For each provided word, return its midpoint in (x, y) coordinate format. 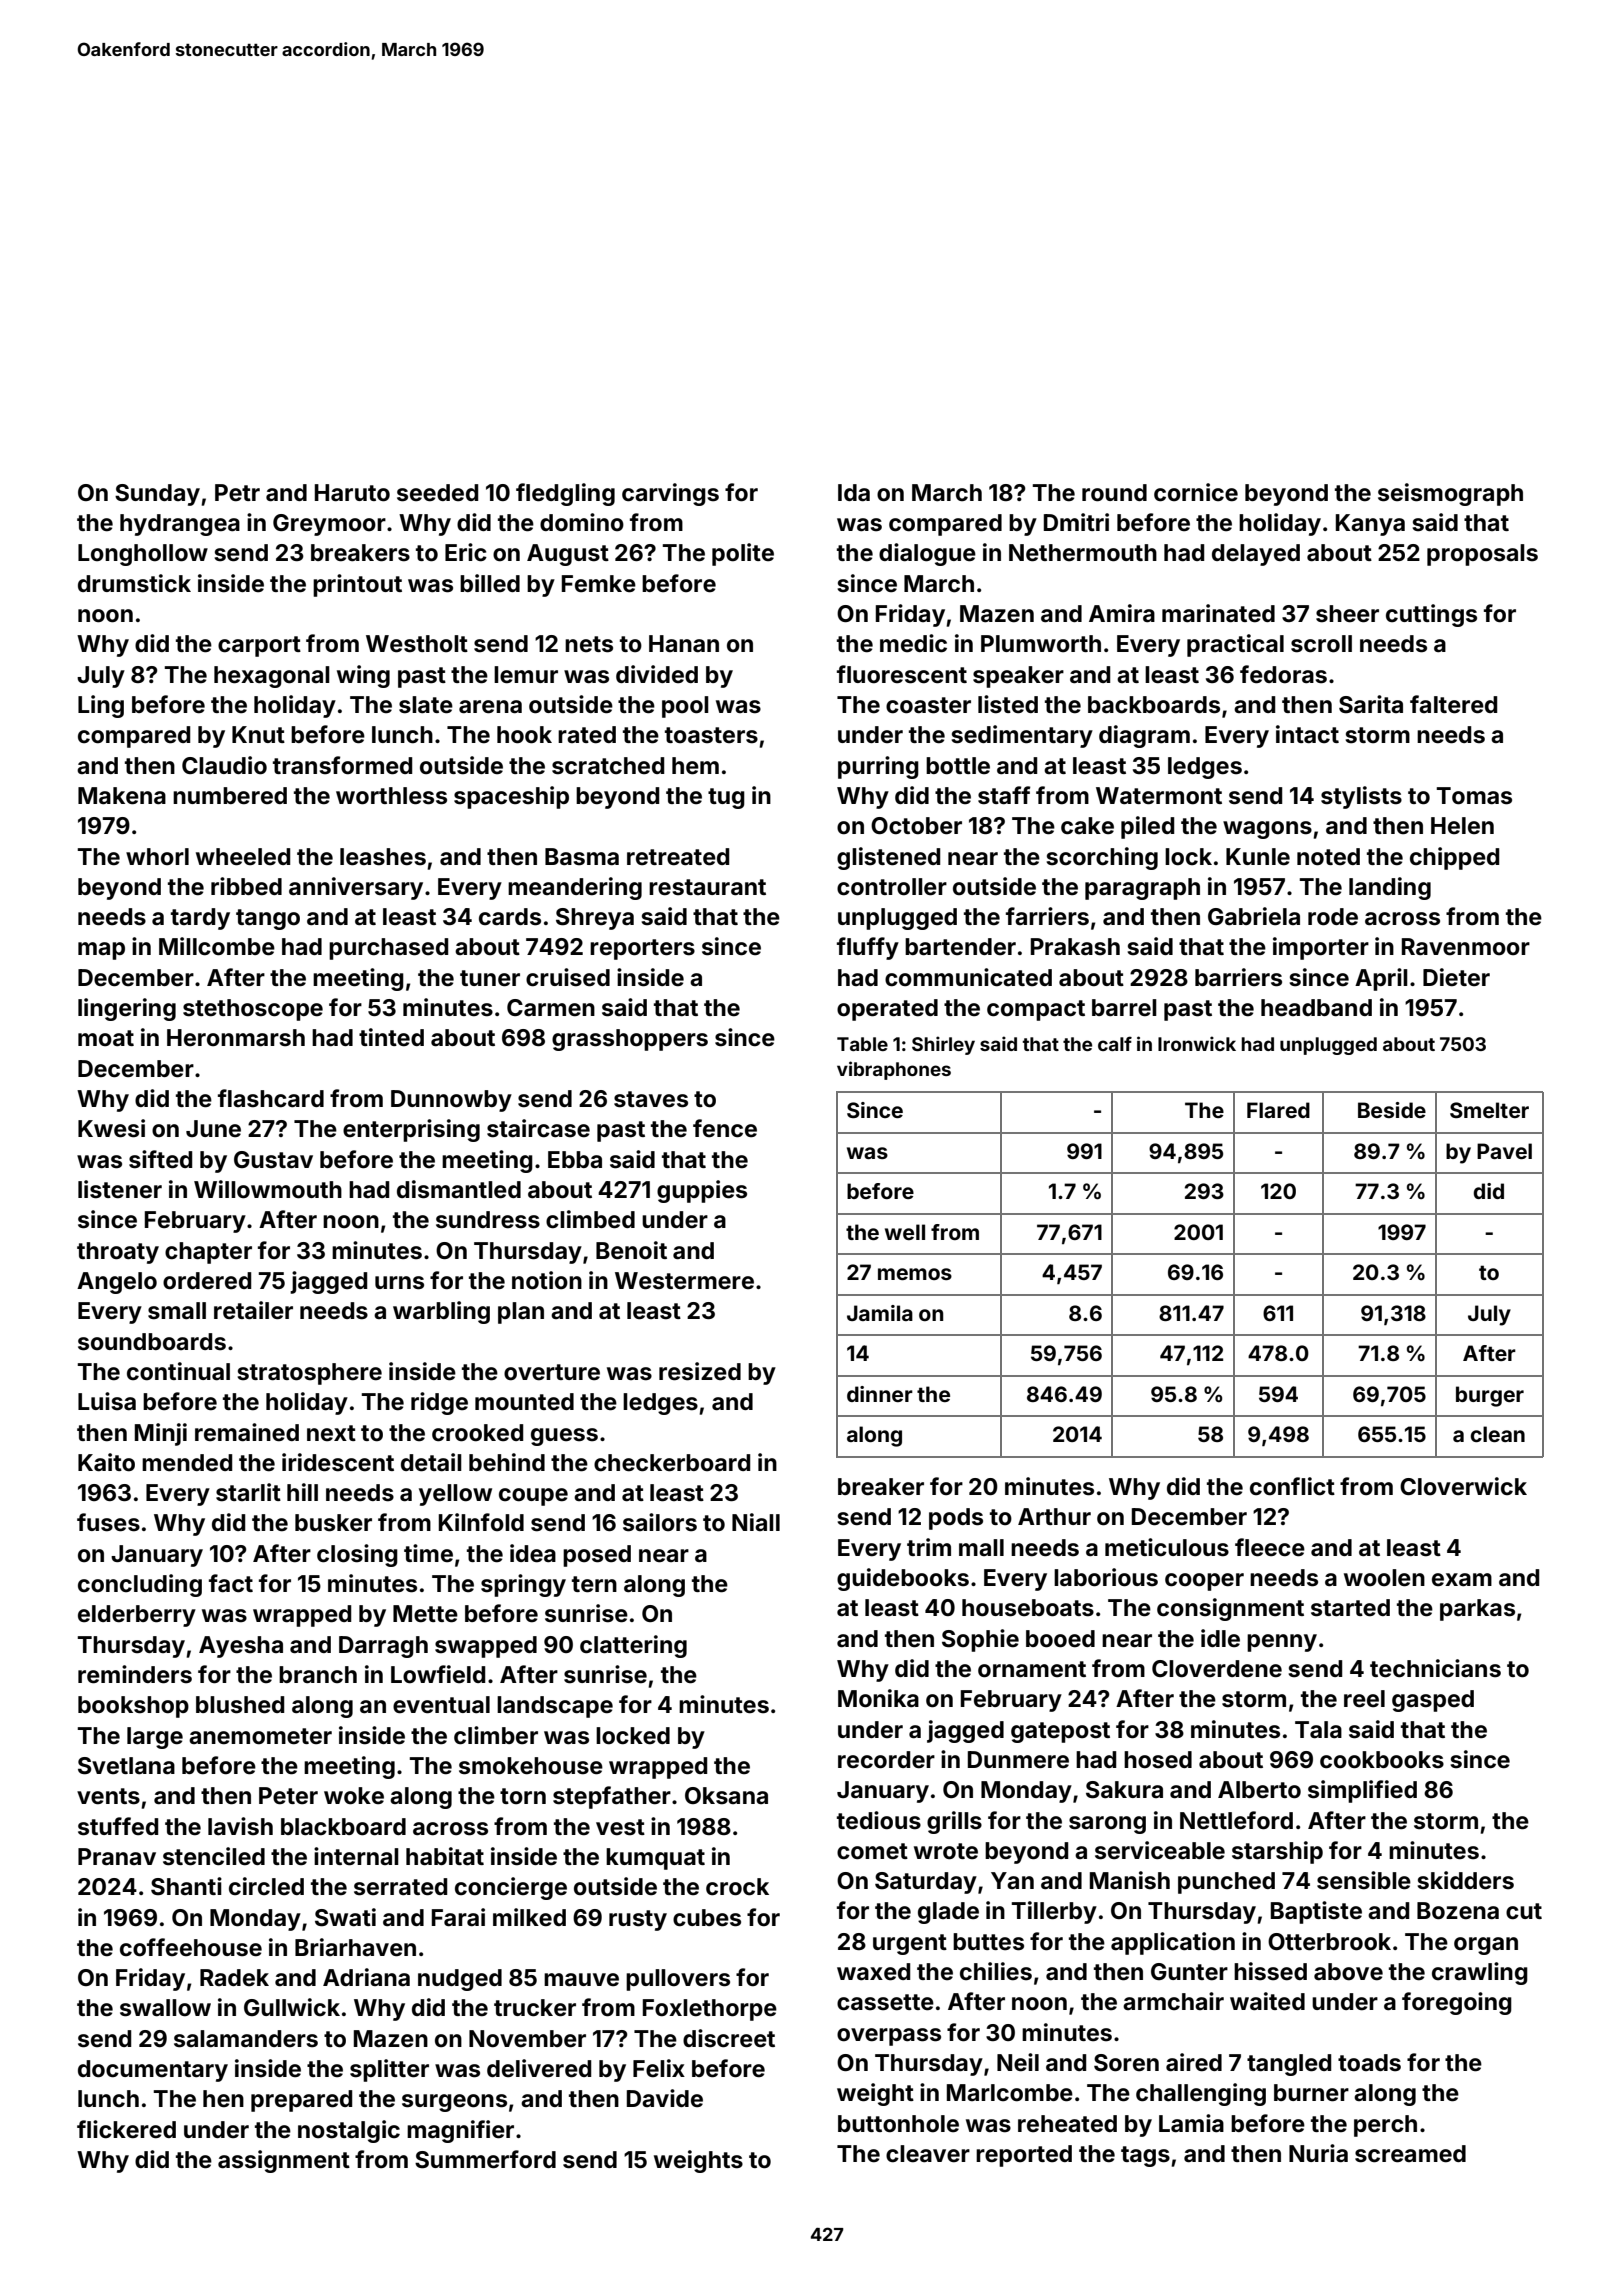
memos (915, 1274)
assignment (284, 2161)
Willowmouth (268, 1189)
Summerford (485, 2159)
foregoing (1457, 2003)
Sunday (157, 495)
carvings (670, 494)
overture (552, 1372)
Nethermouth (1083, 553)
